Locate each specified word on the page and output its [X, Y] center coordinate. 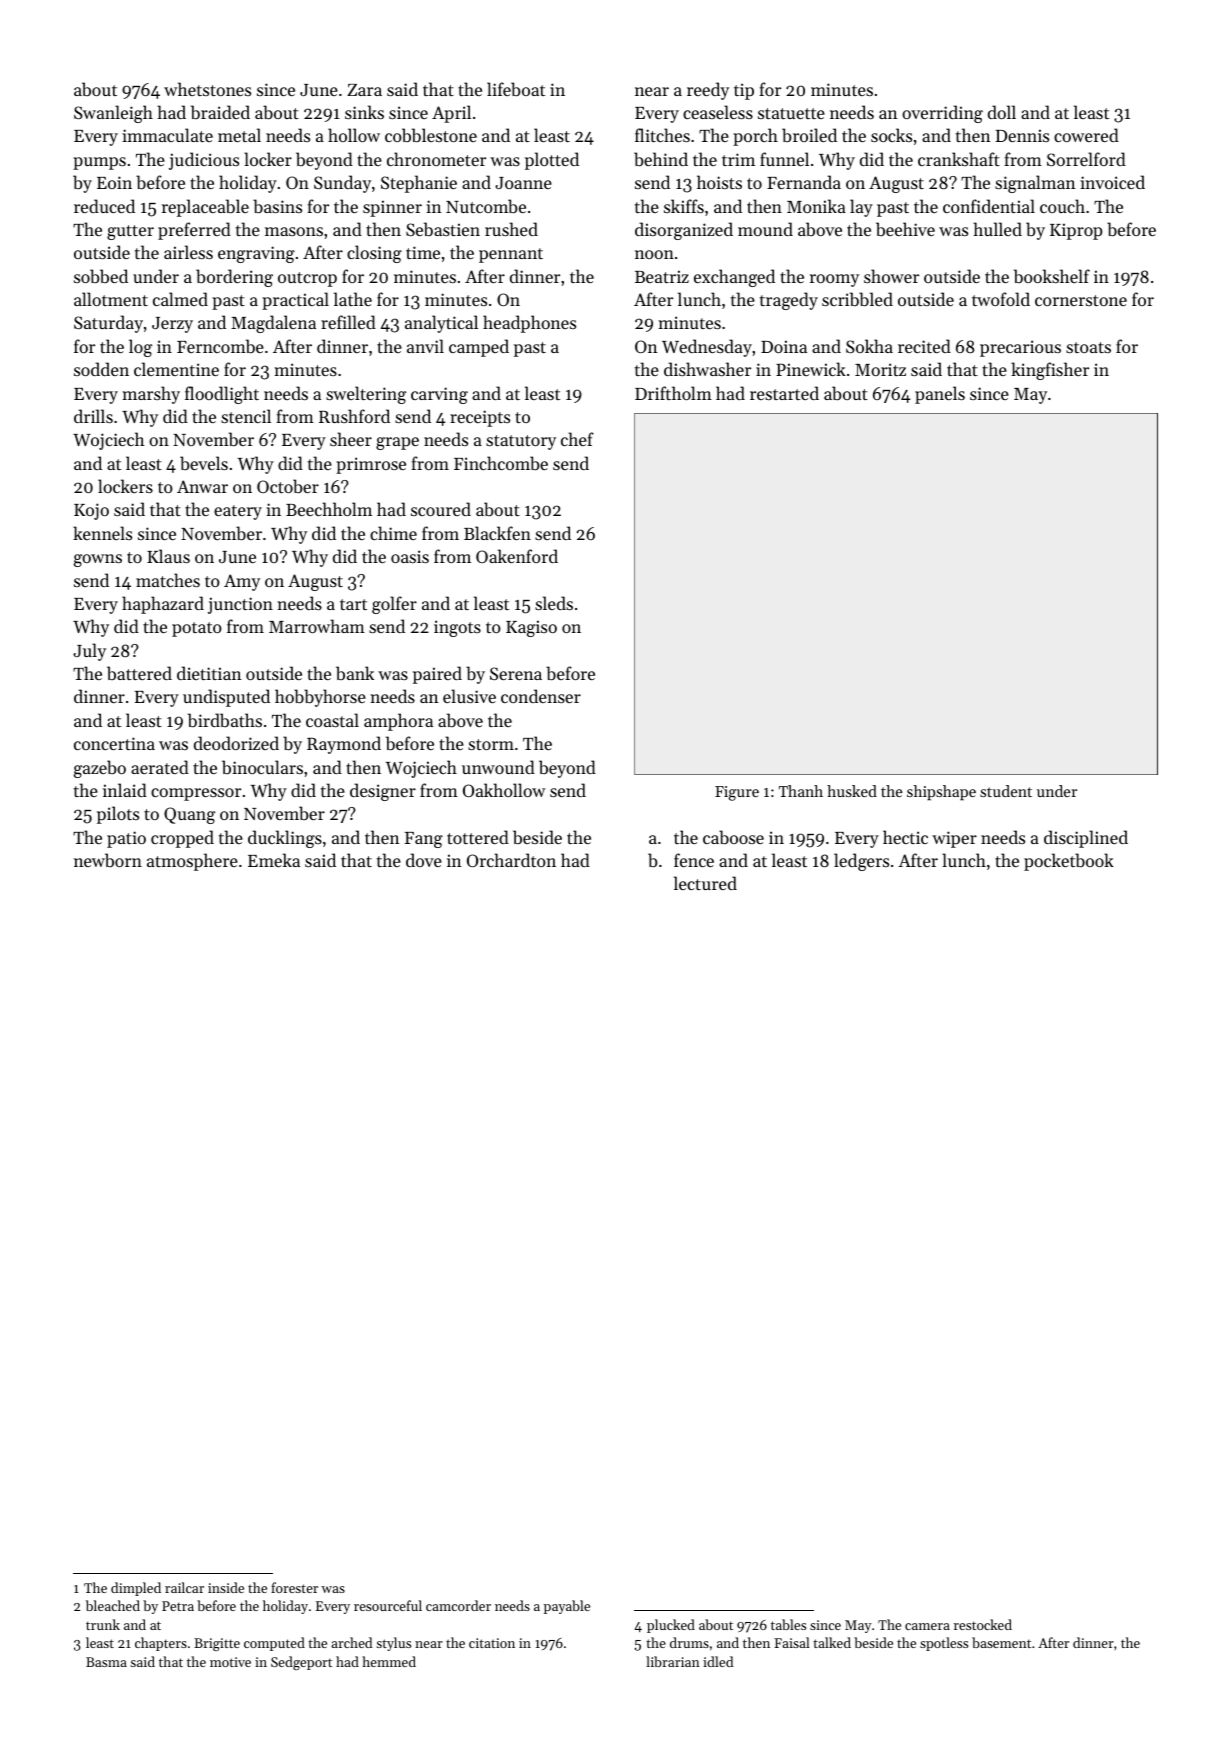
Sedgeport [301, 1663]
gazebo [100, 769]
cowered [1086, 135]
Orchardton [511, 860]
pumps [99, 163]
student [1006, 791]
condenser [541, 696]
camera [927, 1626]
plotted [552, 161]
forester [294, 1587]
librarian [673, 1661]
